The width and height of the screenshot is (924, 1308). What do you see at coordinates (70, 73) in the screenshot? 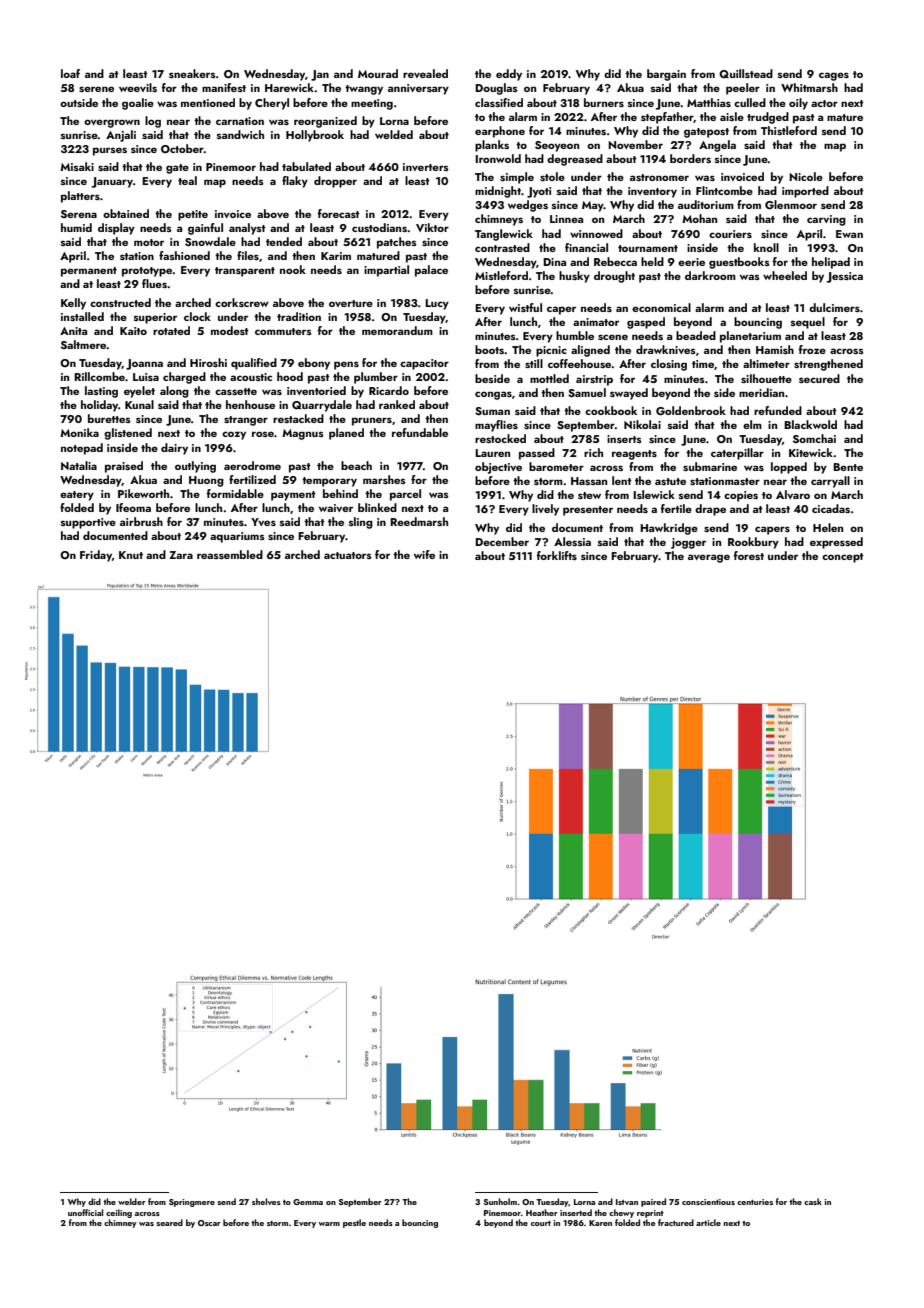
I see `loaf` at bounding box center [70, 73].
